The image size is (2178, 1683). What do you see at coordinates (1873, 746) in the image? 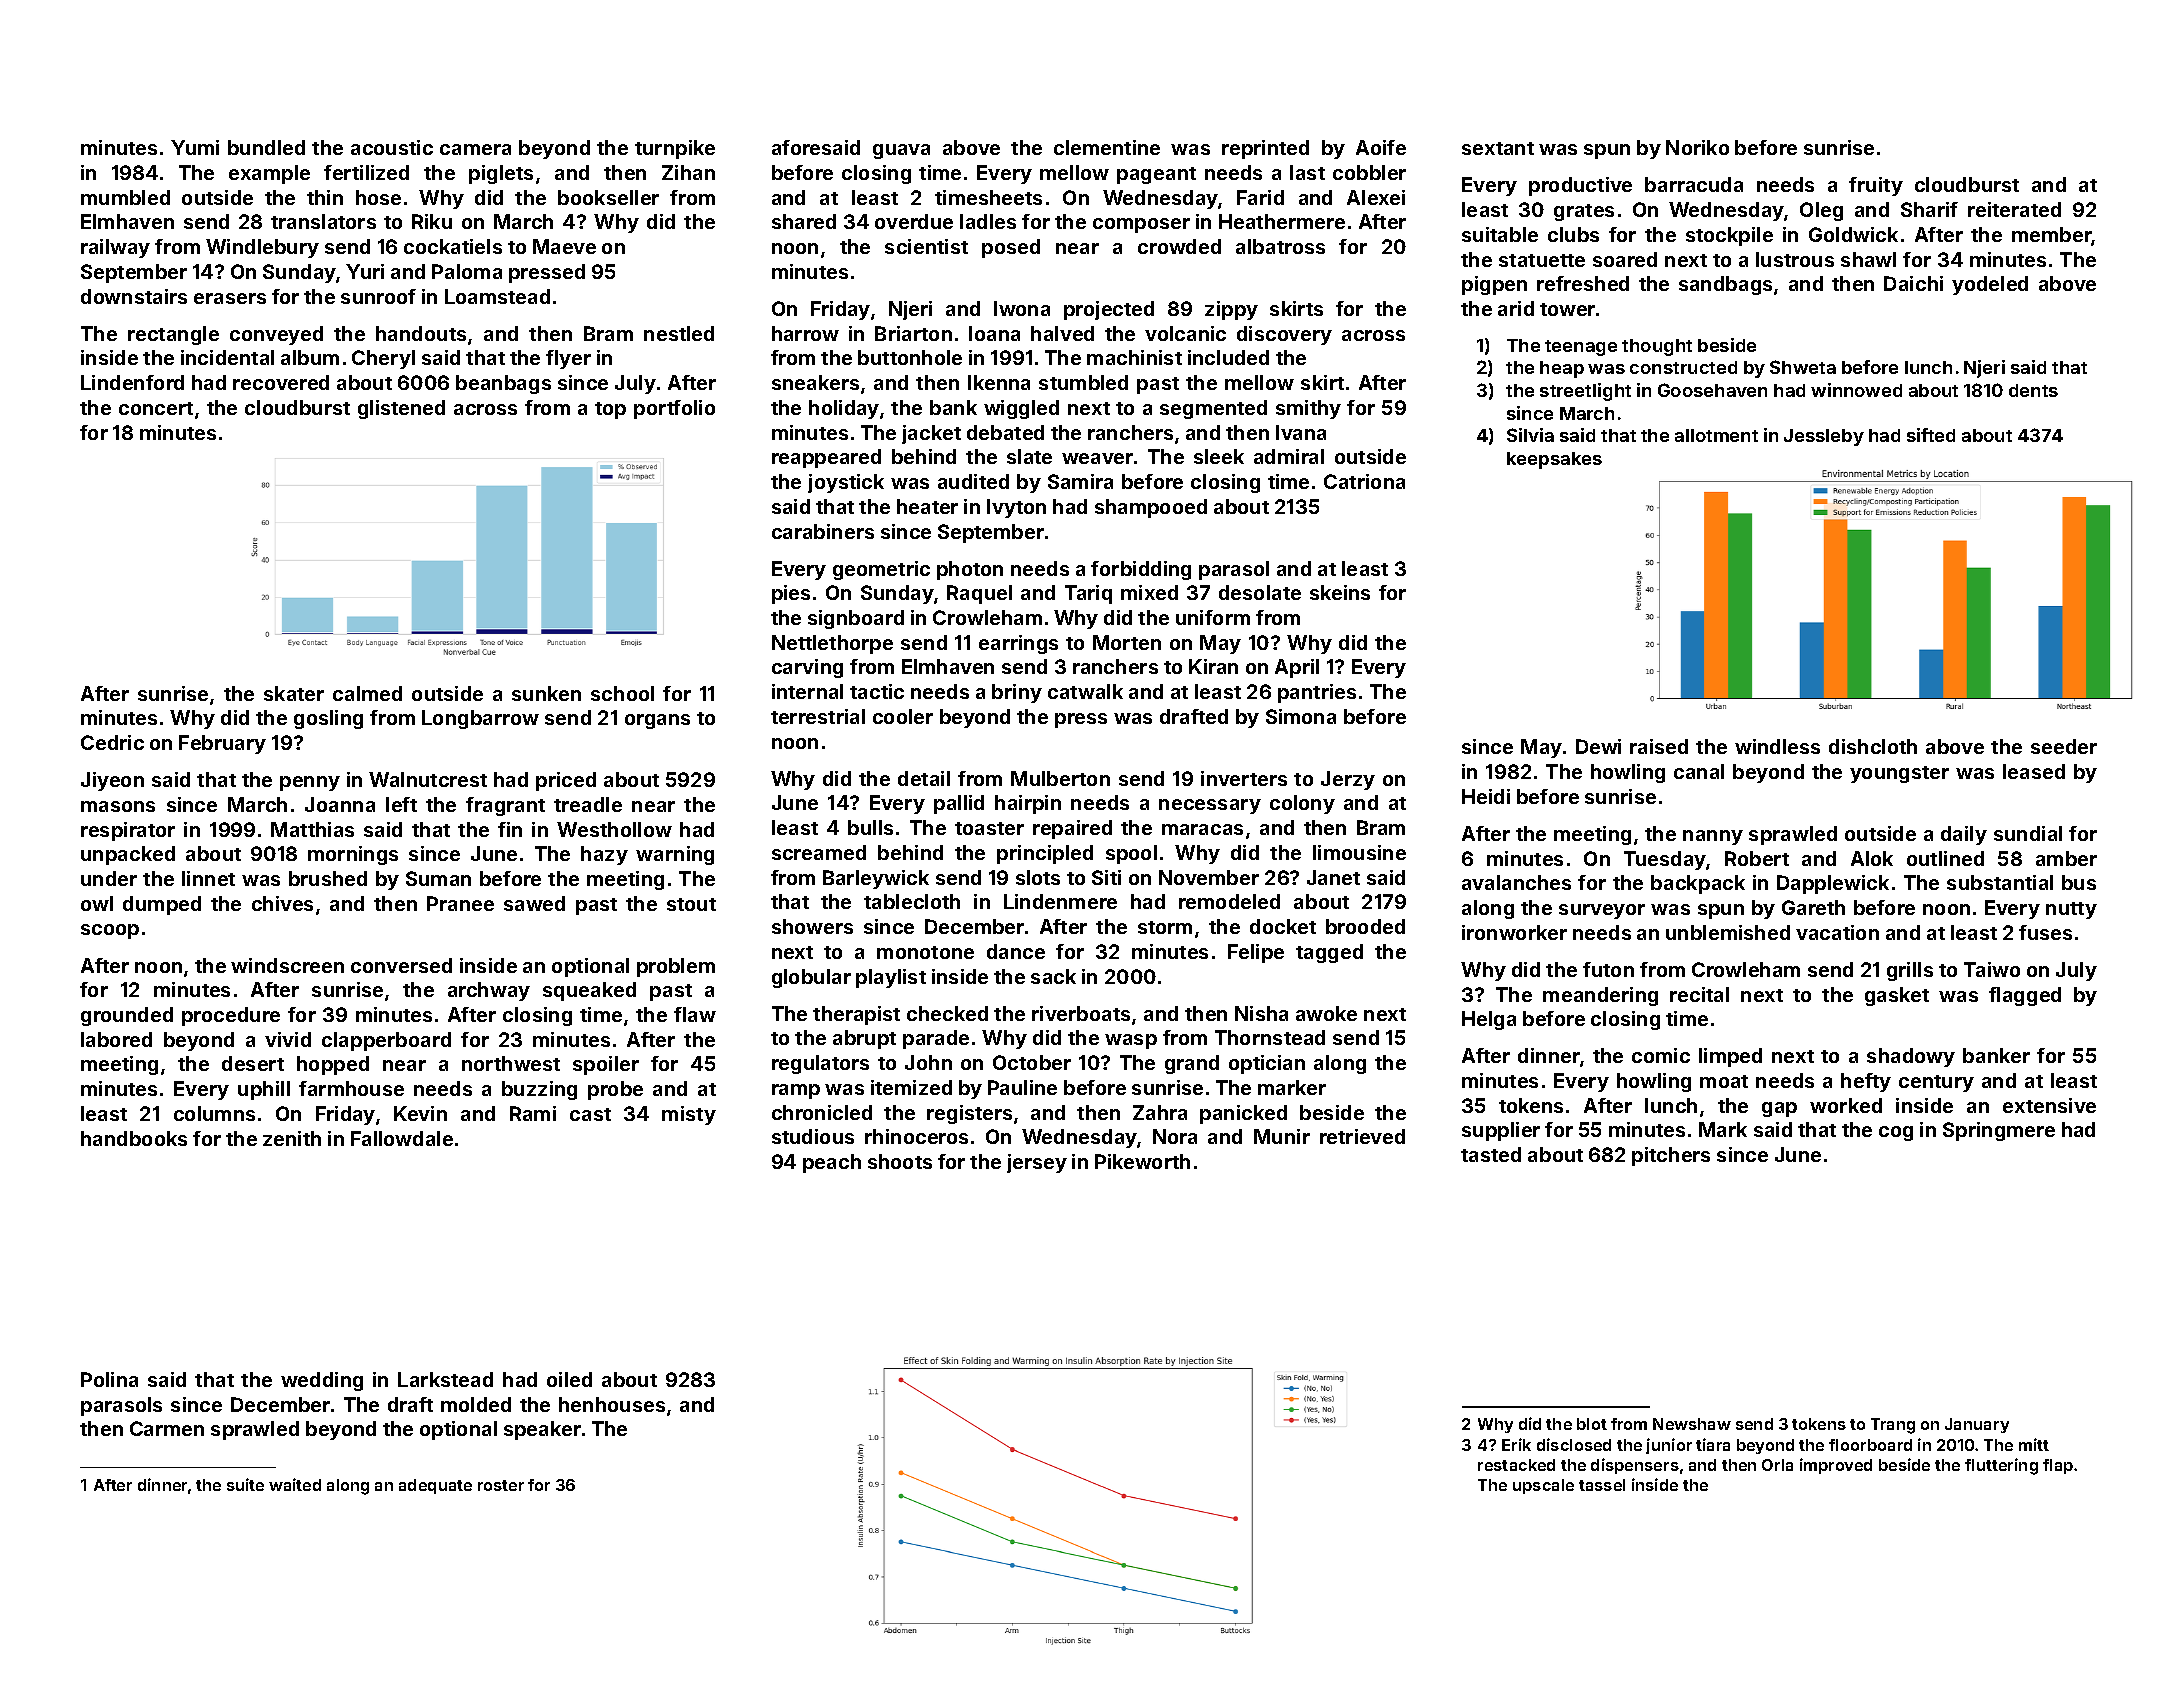
I see `dishcloth` at bounding box center [1873, 746].
